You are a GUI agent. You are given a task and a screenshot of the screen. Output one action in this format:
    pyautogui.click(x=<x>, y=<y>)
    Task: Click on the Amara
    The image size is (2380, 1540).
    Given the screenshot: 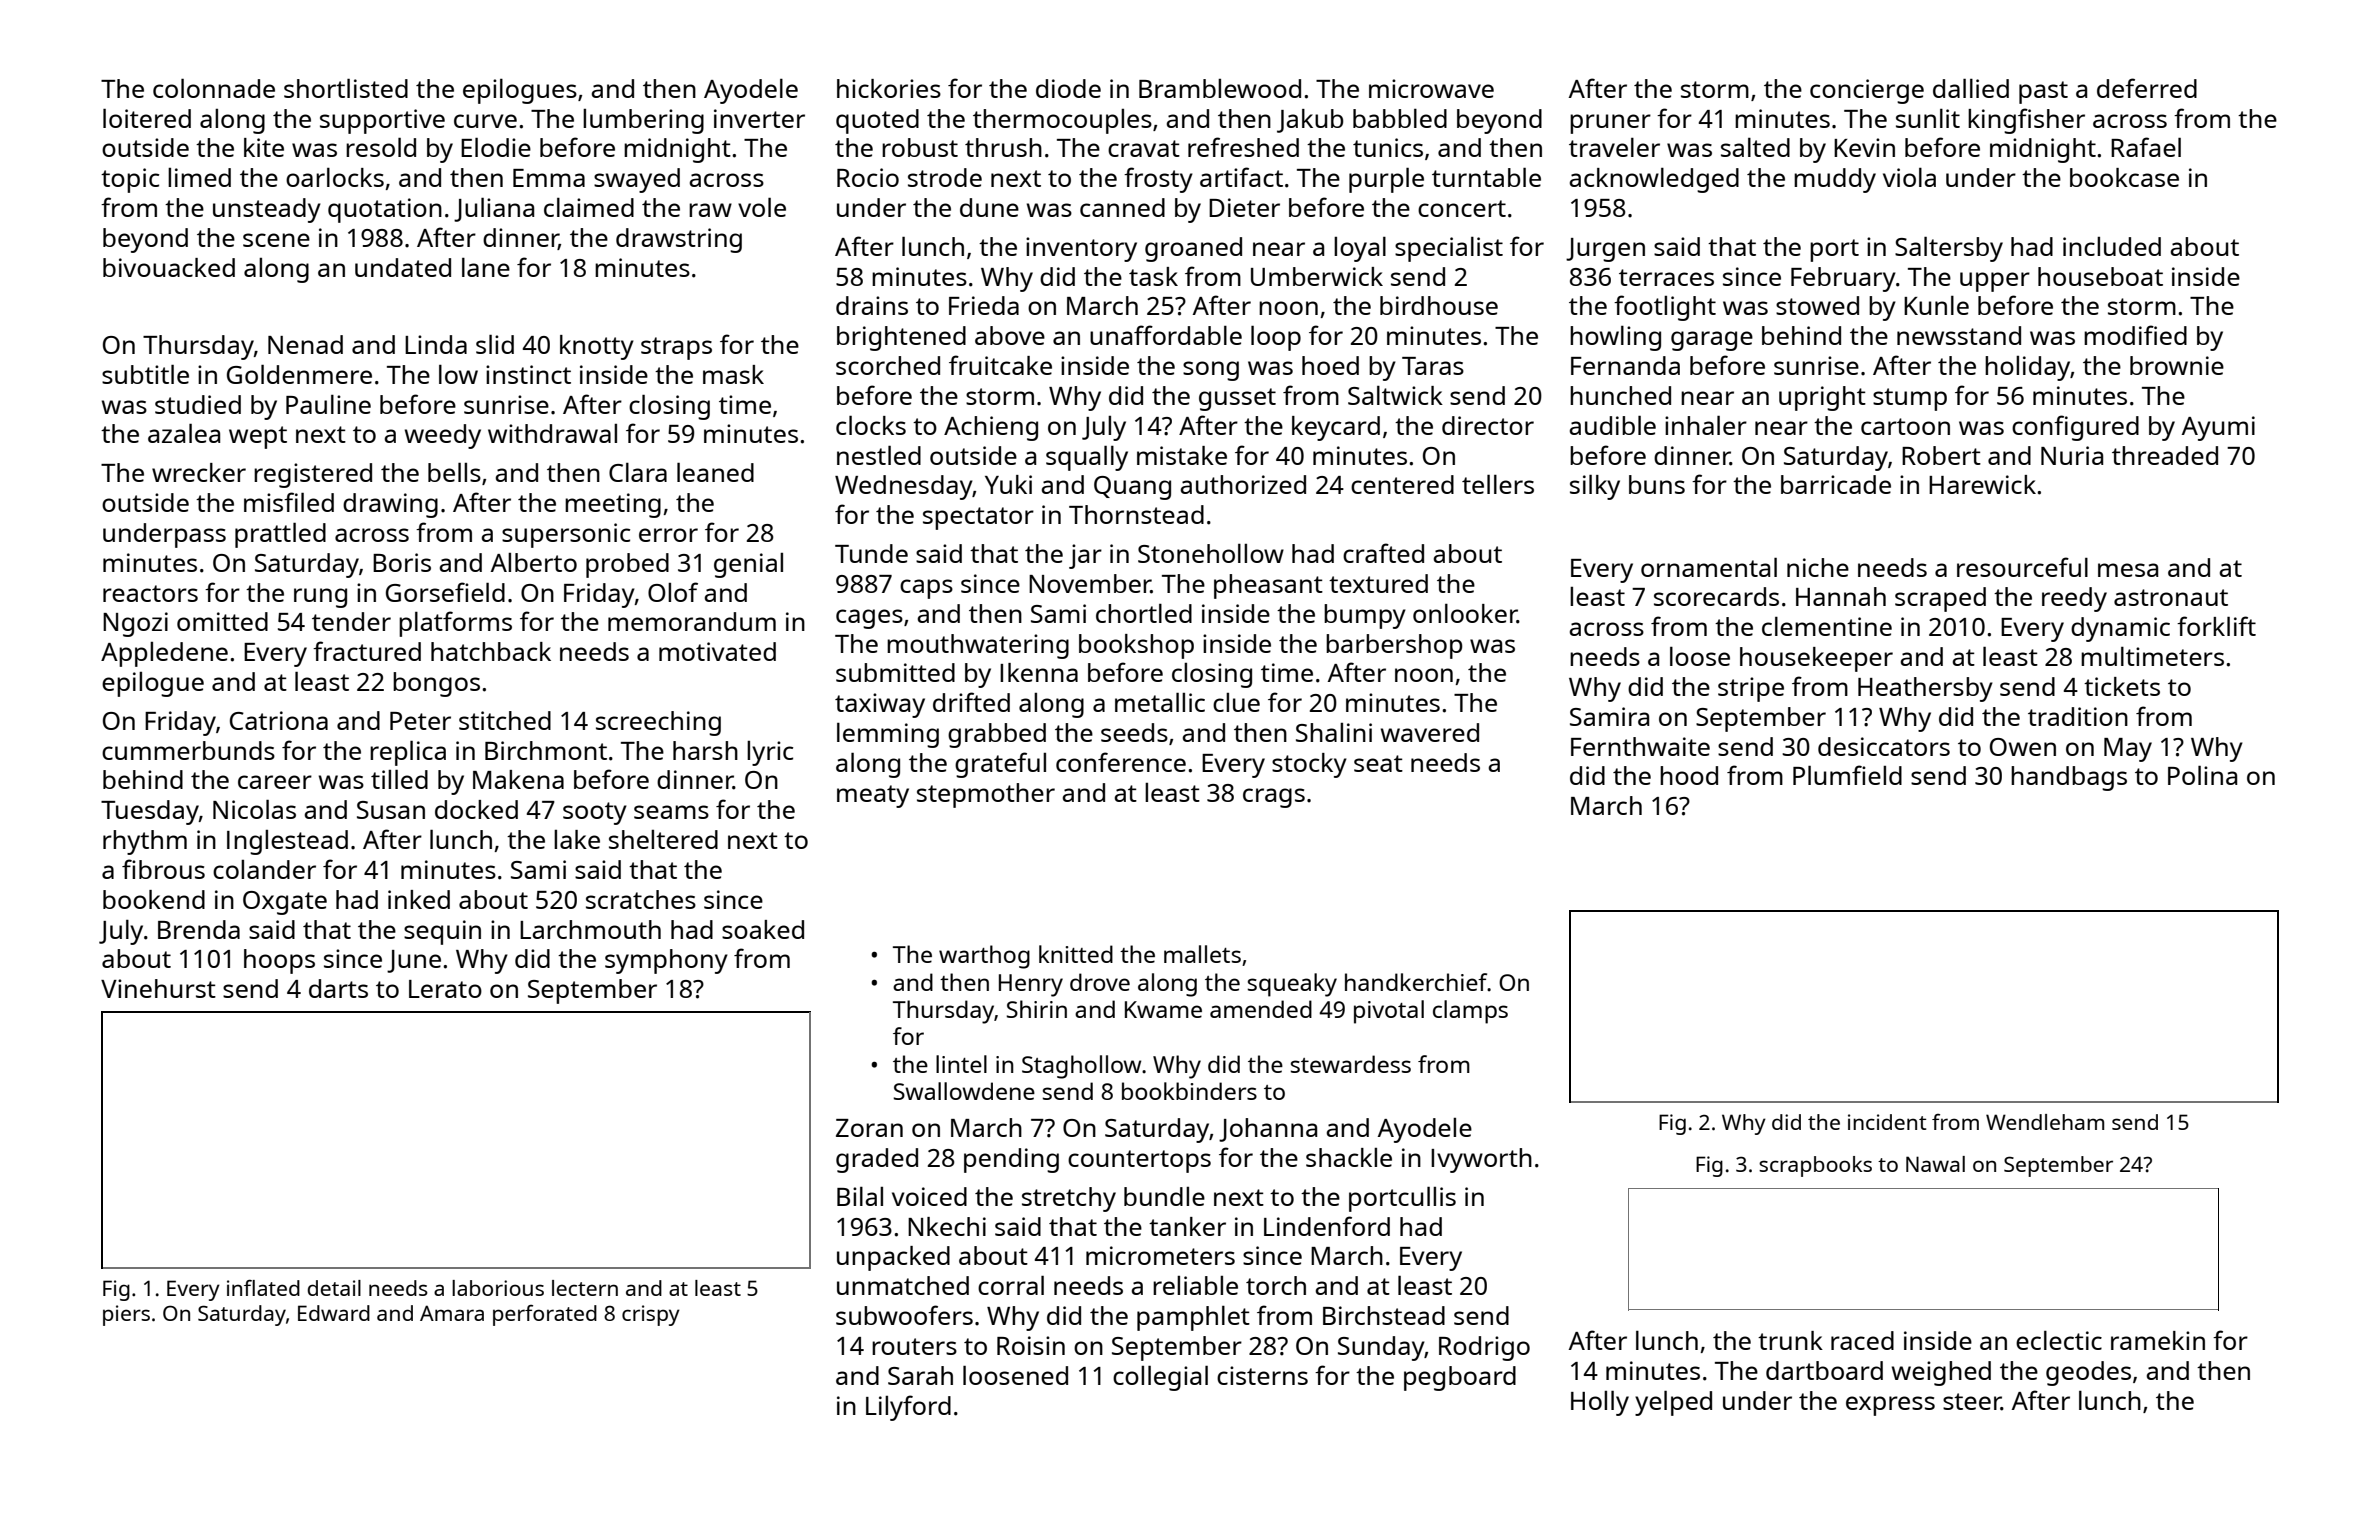 What is the action you would take?
    pyautogui.click(x=452, y=1313)
